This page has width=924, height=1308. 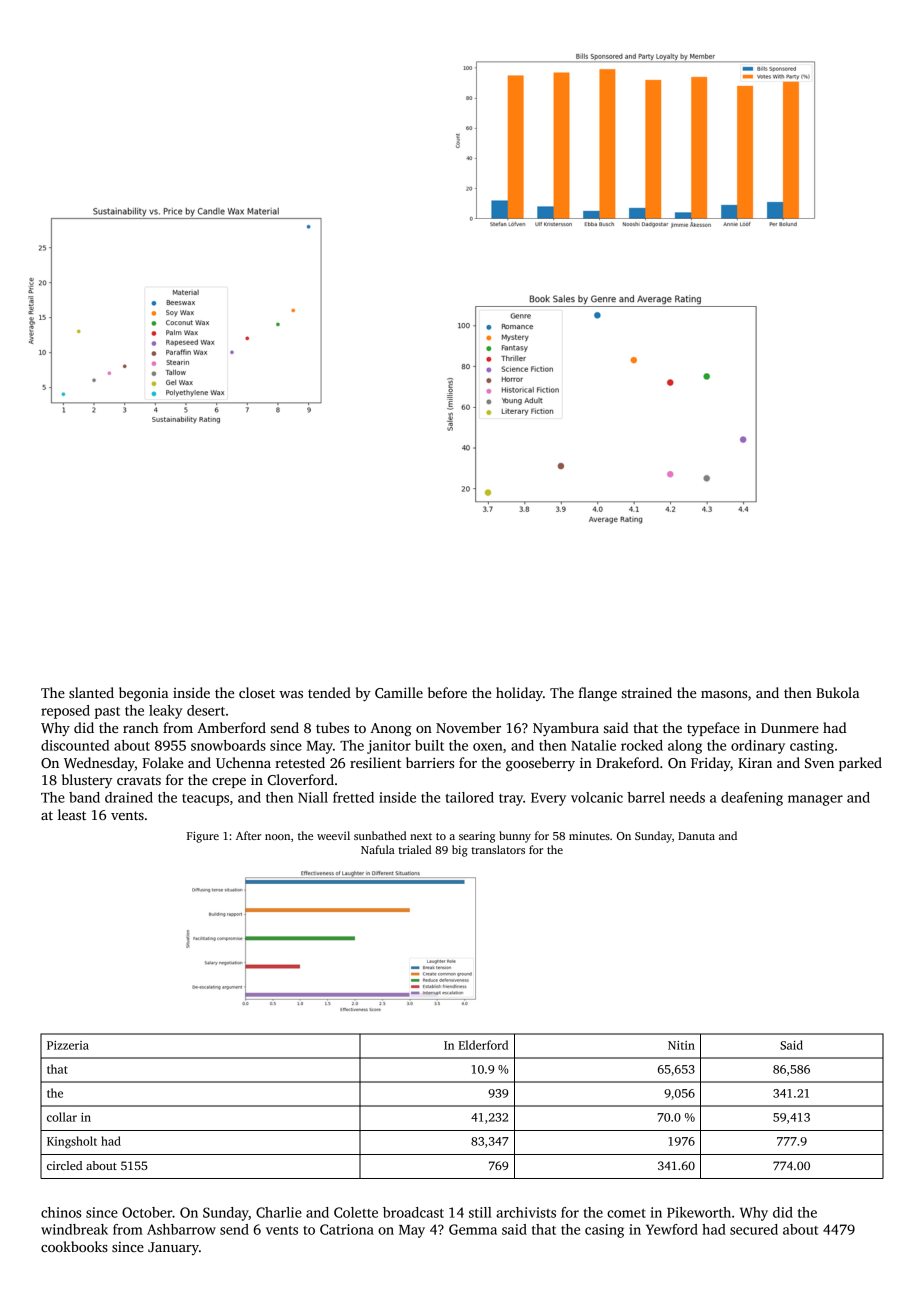 I want to click on Danuta, so click(x=696, y=836).
